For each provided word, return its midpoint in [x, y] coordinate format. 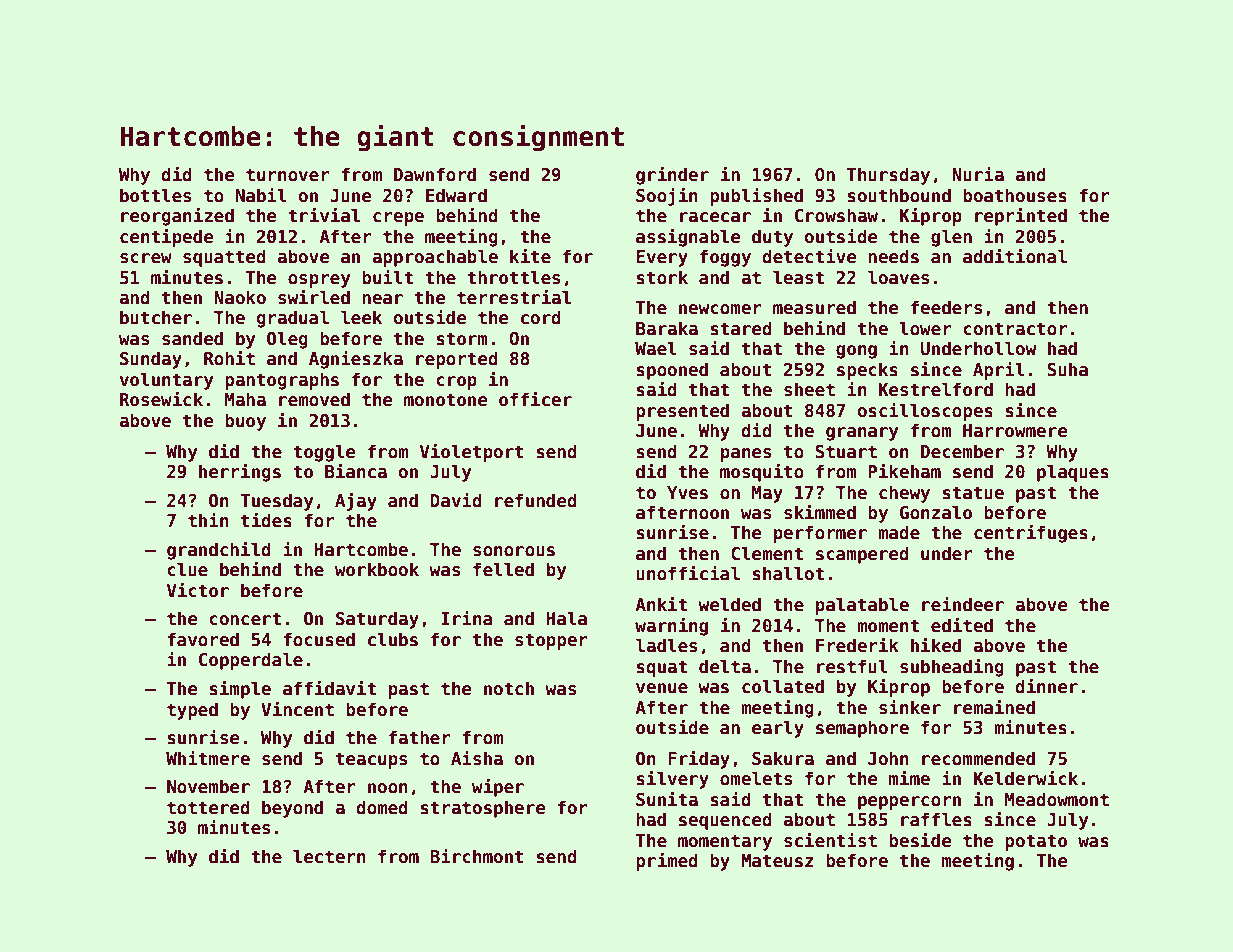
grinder [672, 175]
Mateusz [777, 861]
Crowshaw [836, 215]
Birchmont [477, 856]
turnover [288, 175]
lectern [329, 856]
